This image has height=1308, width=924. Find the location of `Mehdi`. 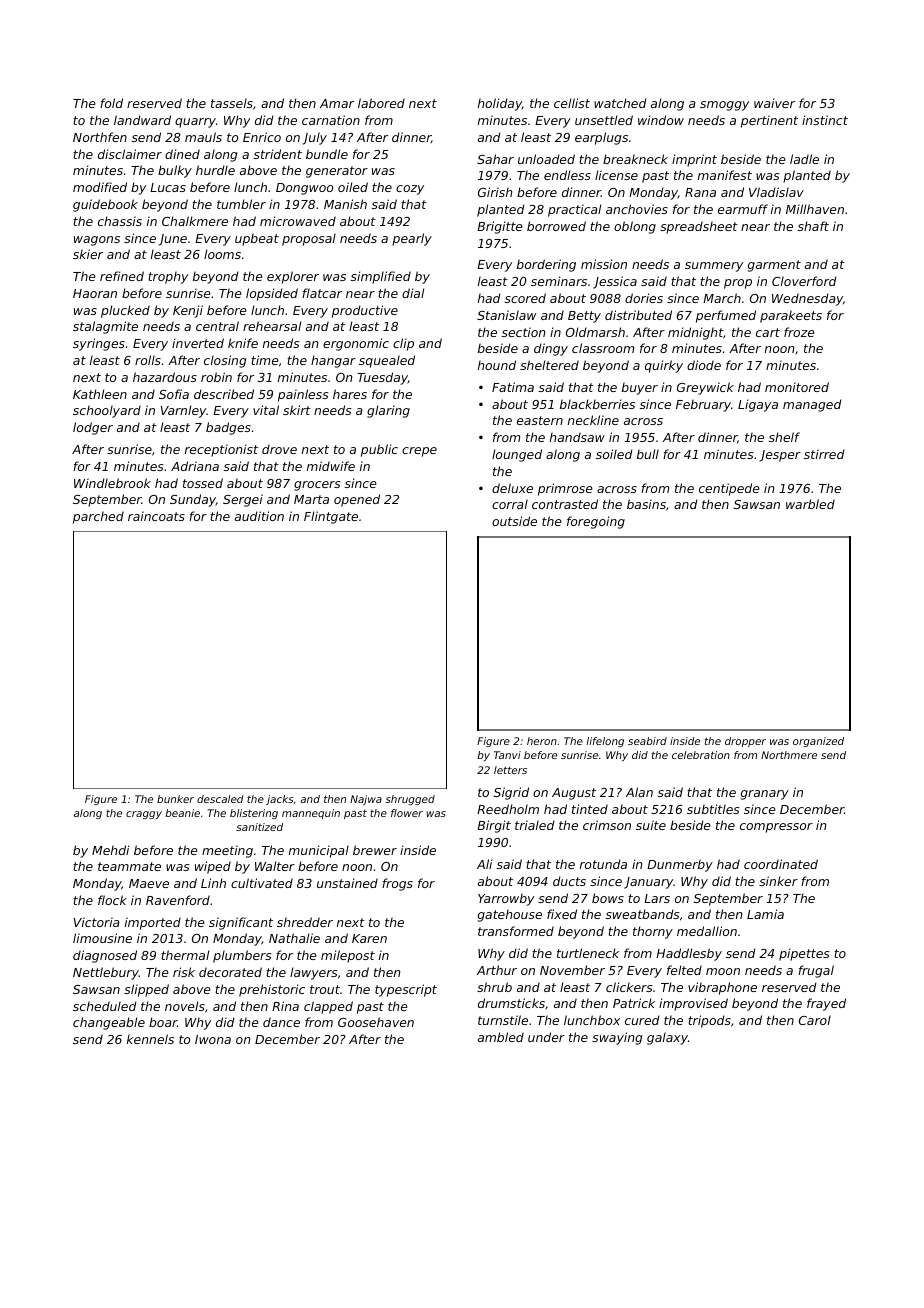

Mehdi is located at coordinates (110, 850).
